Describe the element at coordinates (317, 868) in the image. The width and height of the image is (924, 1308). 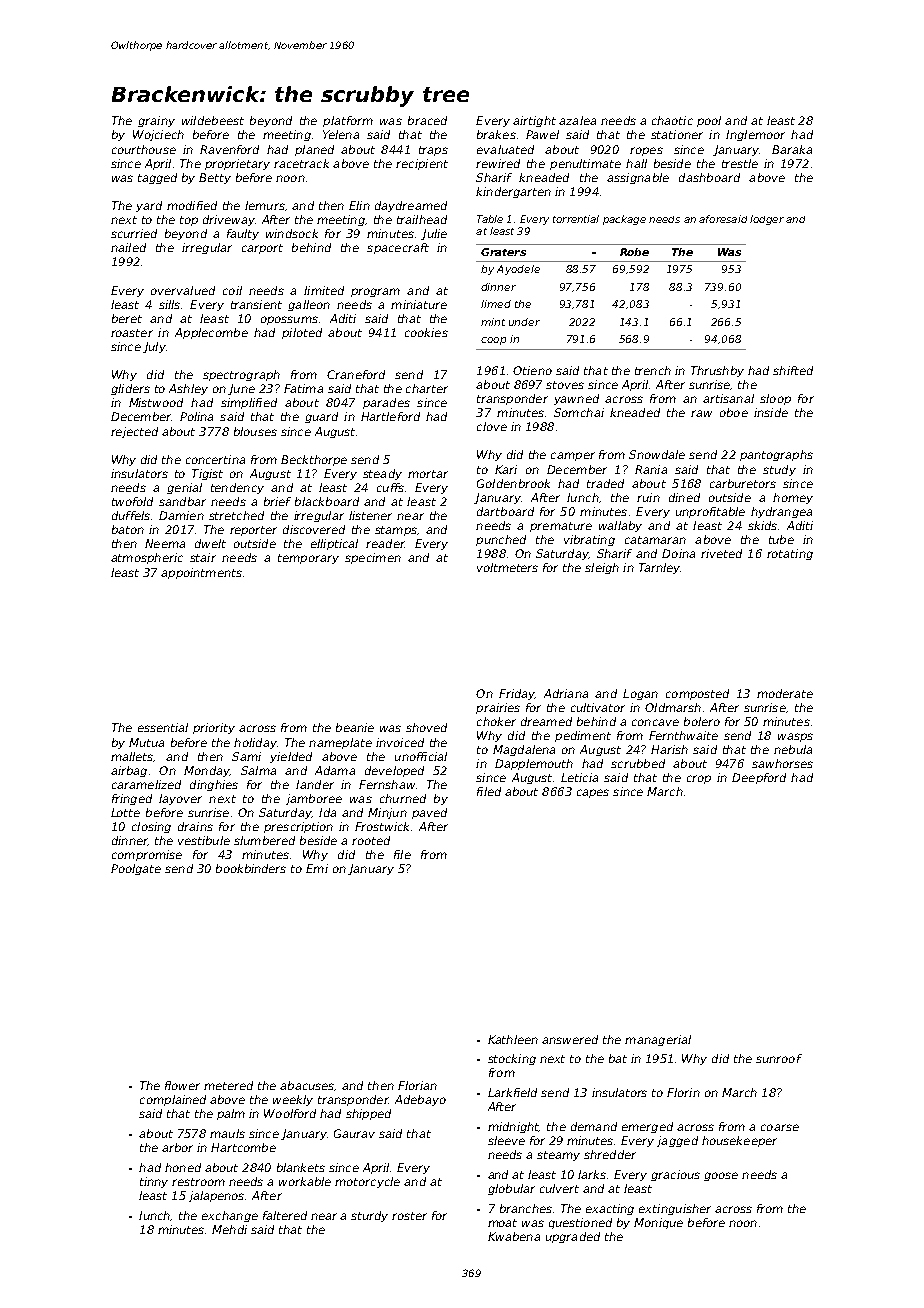
I see `Emi` at that location.
